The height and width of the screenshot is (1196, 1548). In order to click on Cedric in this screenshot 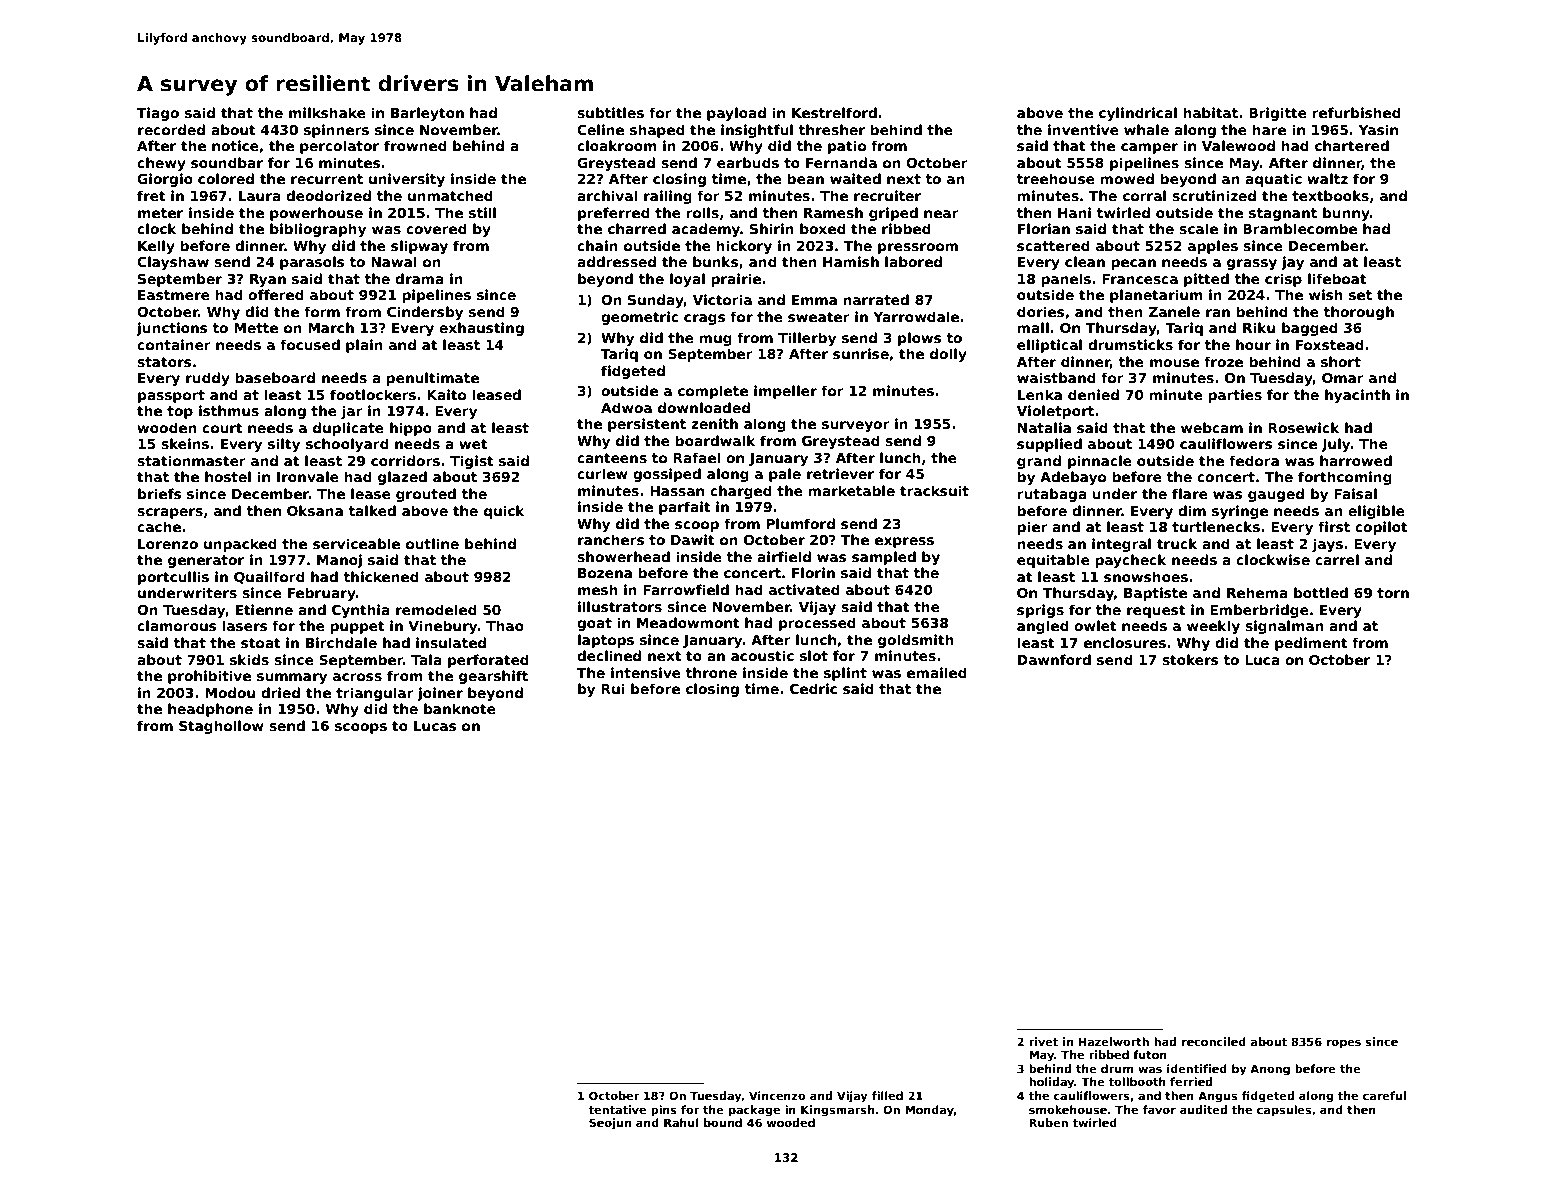, I will do `click(813, 688)`.
